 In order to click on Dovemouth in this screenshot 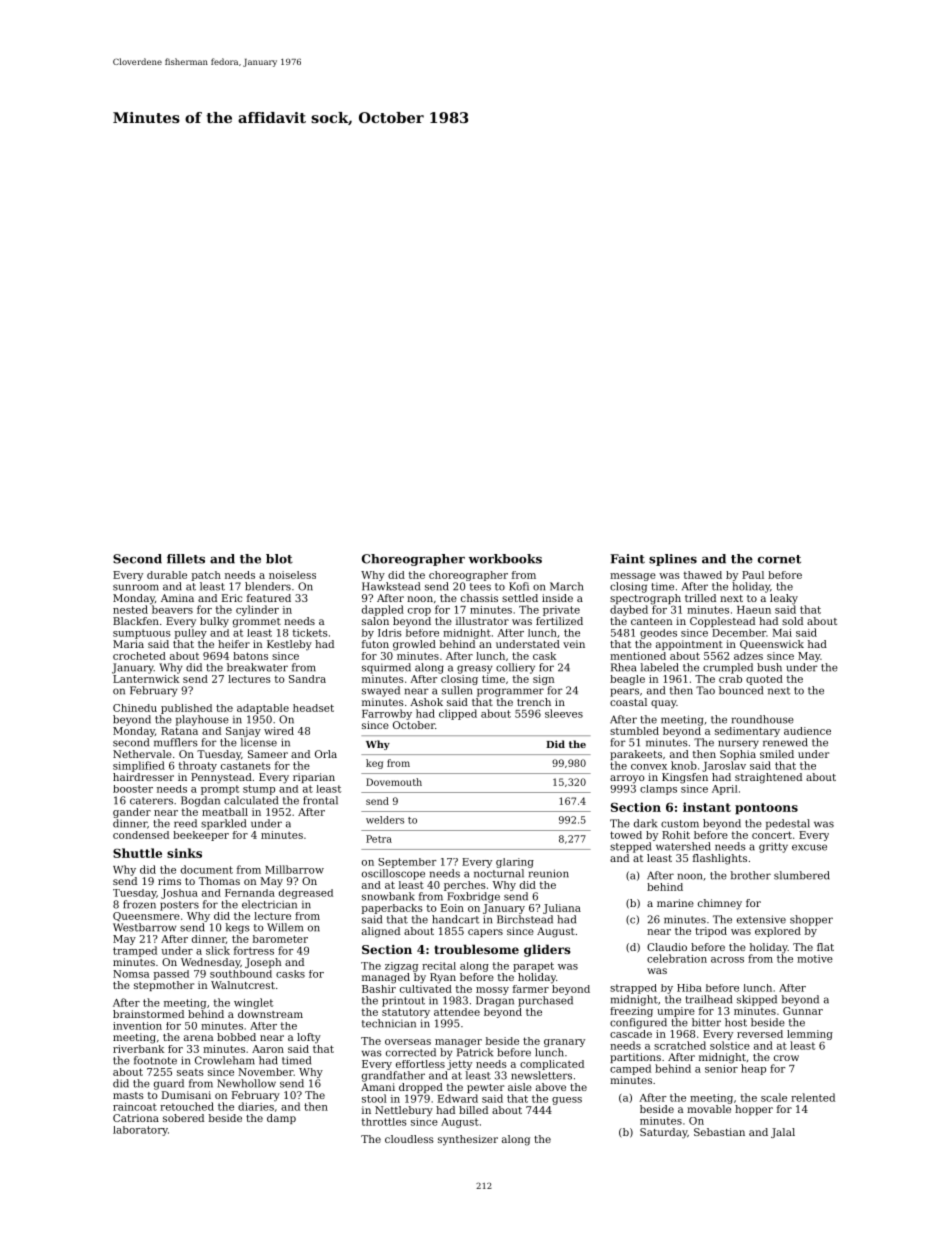, I will do `click(394, 782)`.
